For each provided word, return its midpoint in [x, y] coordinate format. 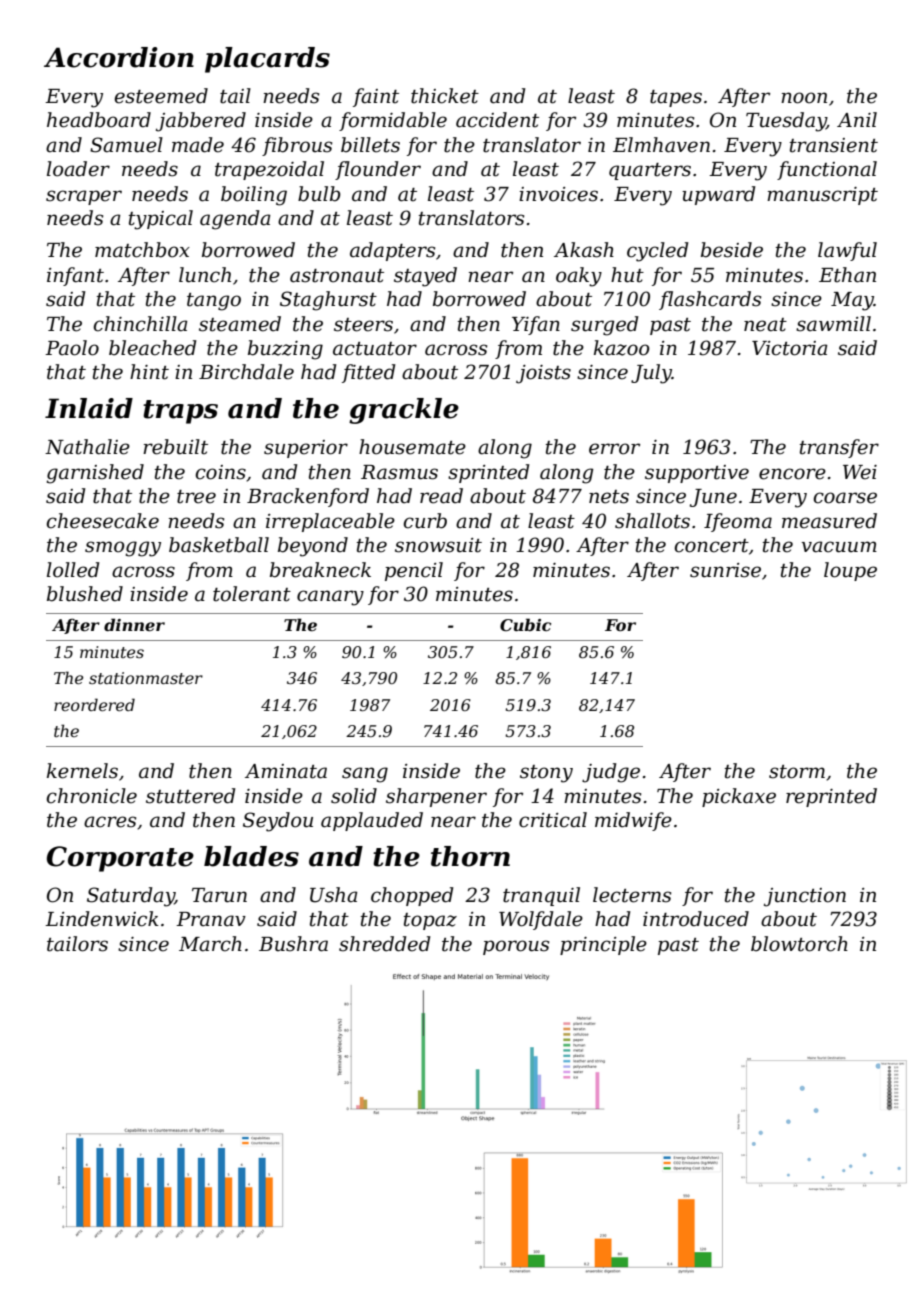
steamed [240, 324]
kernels [82, 771]
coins [220, 472]
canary [330, 598]
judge [611, 773]
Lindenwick [102, 919]
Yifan [536, 325]
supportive [697, 474]
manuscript [822, 196]
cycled [657, 252]
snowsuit [438, 545]
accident [497, 120]
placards [267, 60]
